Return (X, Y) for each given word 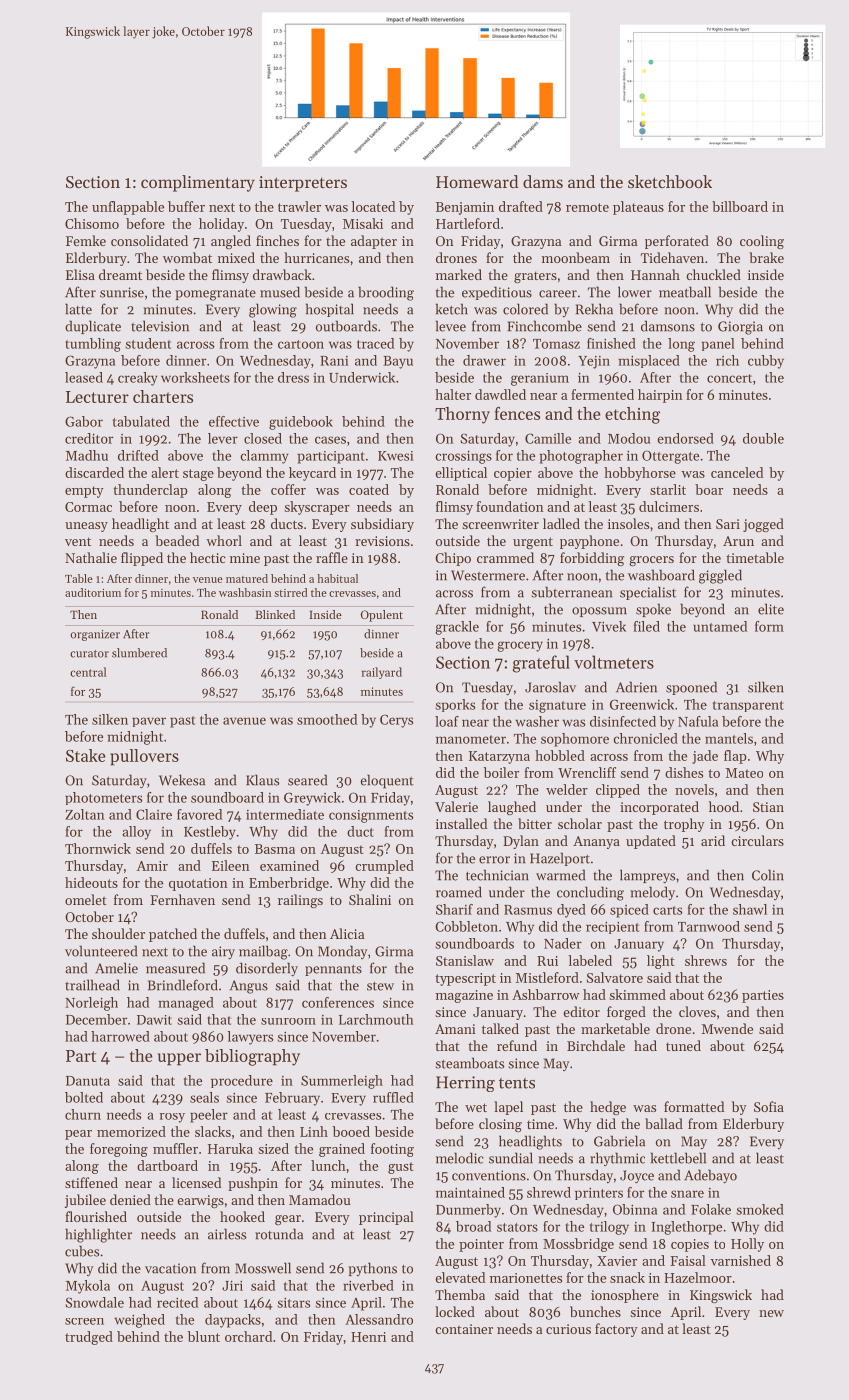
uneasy (86, 527)
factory (616, 1330)
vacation (170, 1268)
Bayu (398, 362)
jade (705, 757)
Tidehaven (672, 257)
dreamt (120, 274)
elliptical (461, 474)
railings (300, 901)
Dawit (154, 1020)
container (464, 1329)
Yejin (594, 362)
